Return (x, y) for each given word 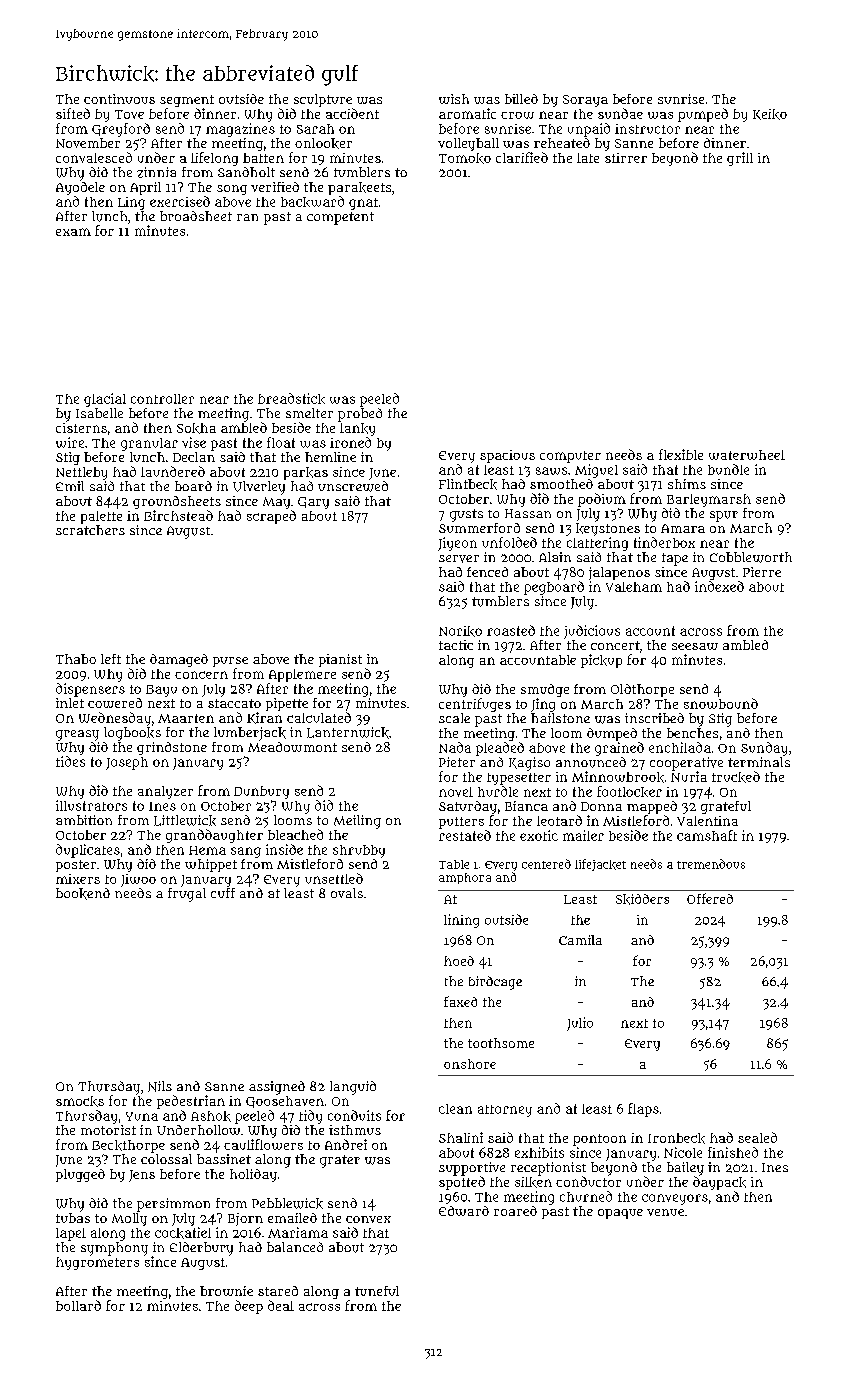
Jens (142, 1176)
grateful (726, 807)
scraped (271, 517)
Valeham (634, 587)
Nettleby (81, 473)
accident (352, 113)
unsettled (334, 878)
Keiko (770, 114)
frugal (187, 895)
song (232, 190)
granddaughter (214, 836)
